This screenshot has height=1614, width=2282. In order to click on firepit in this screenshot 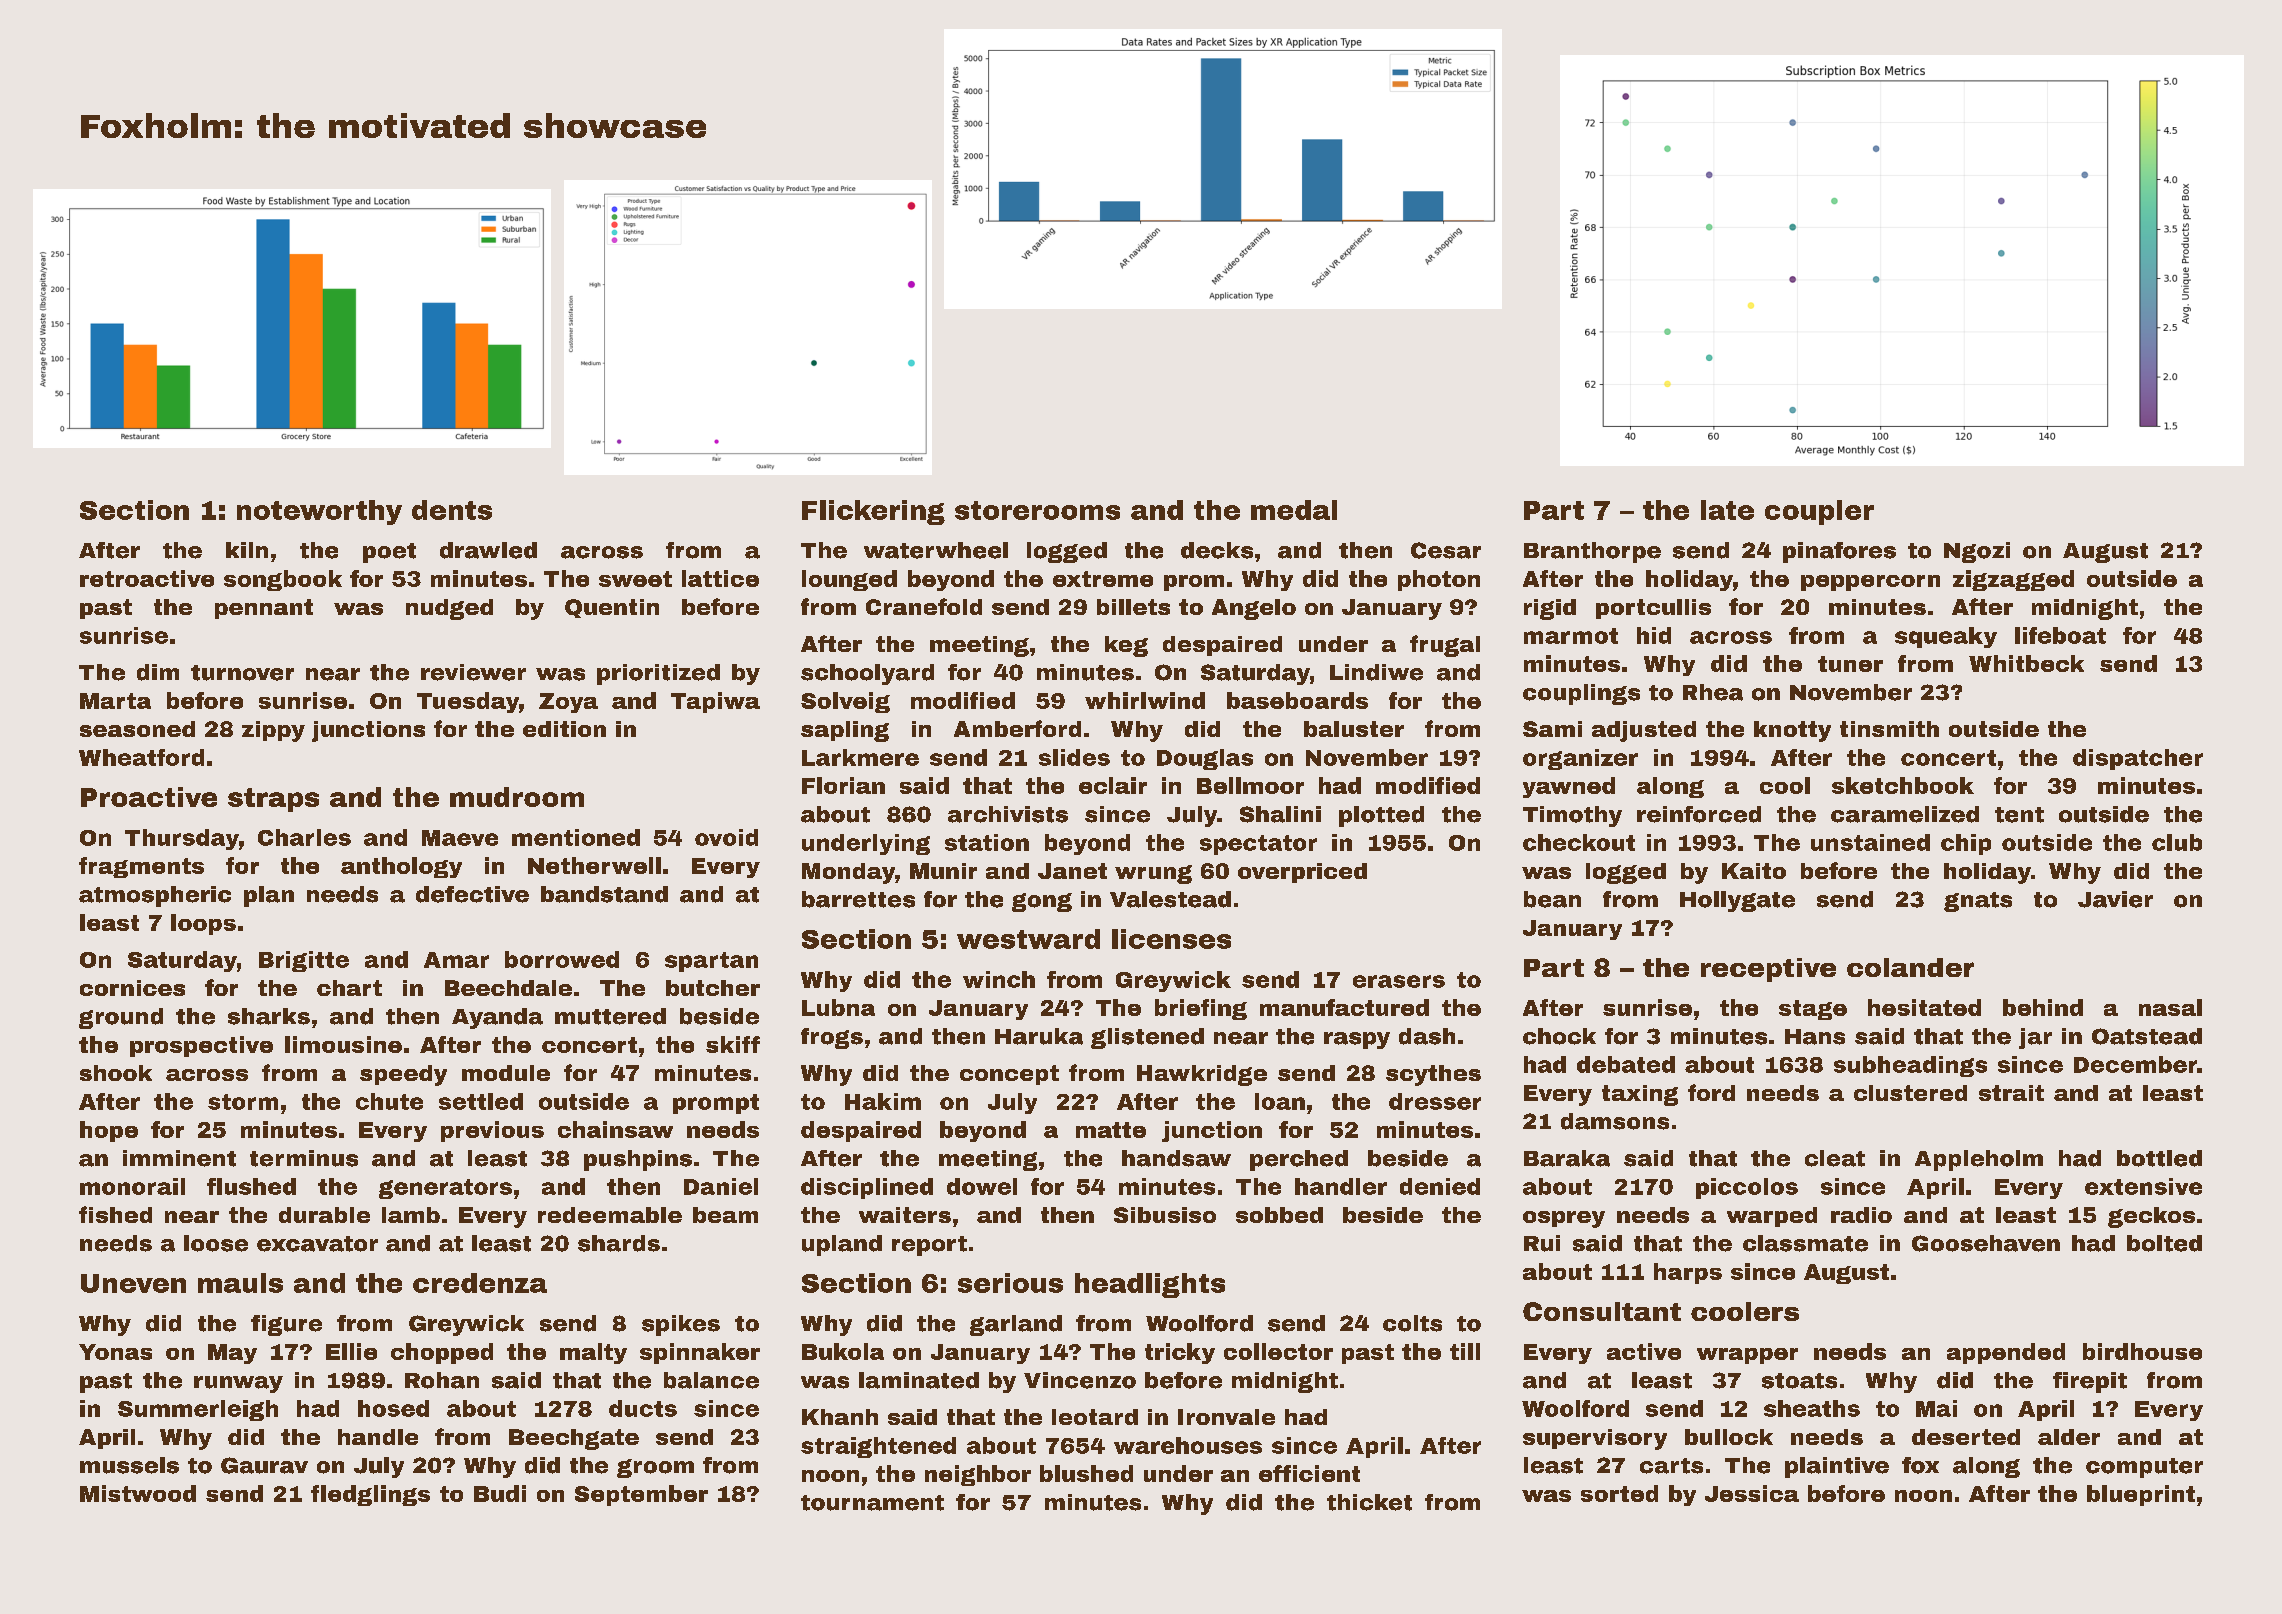, I will do `click(2090, 1382)`.
